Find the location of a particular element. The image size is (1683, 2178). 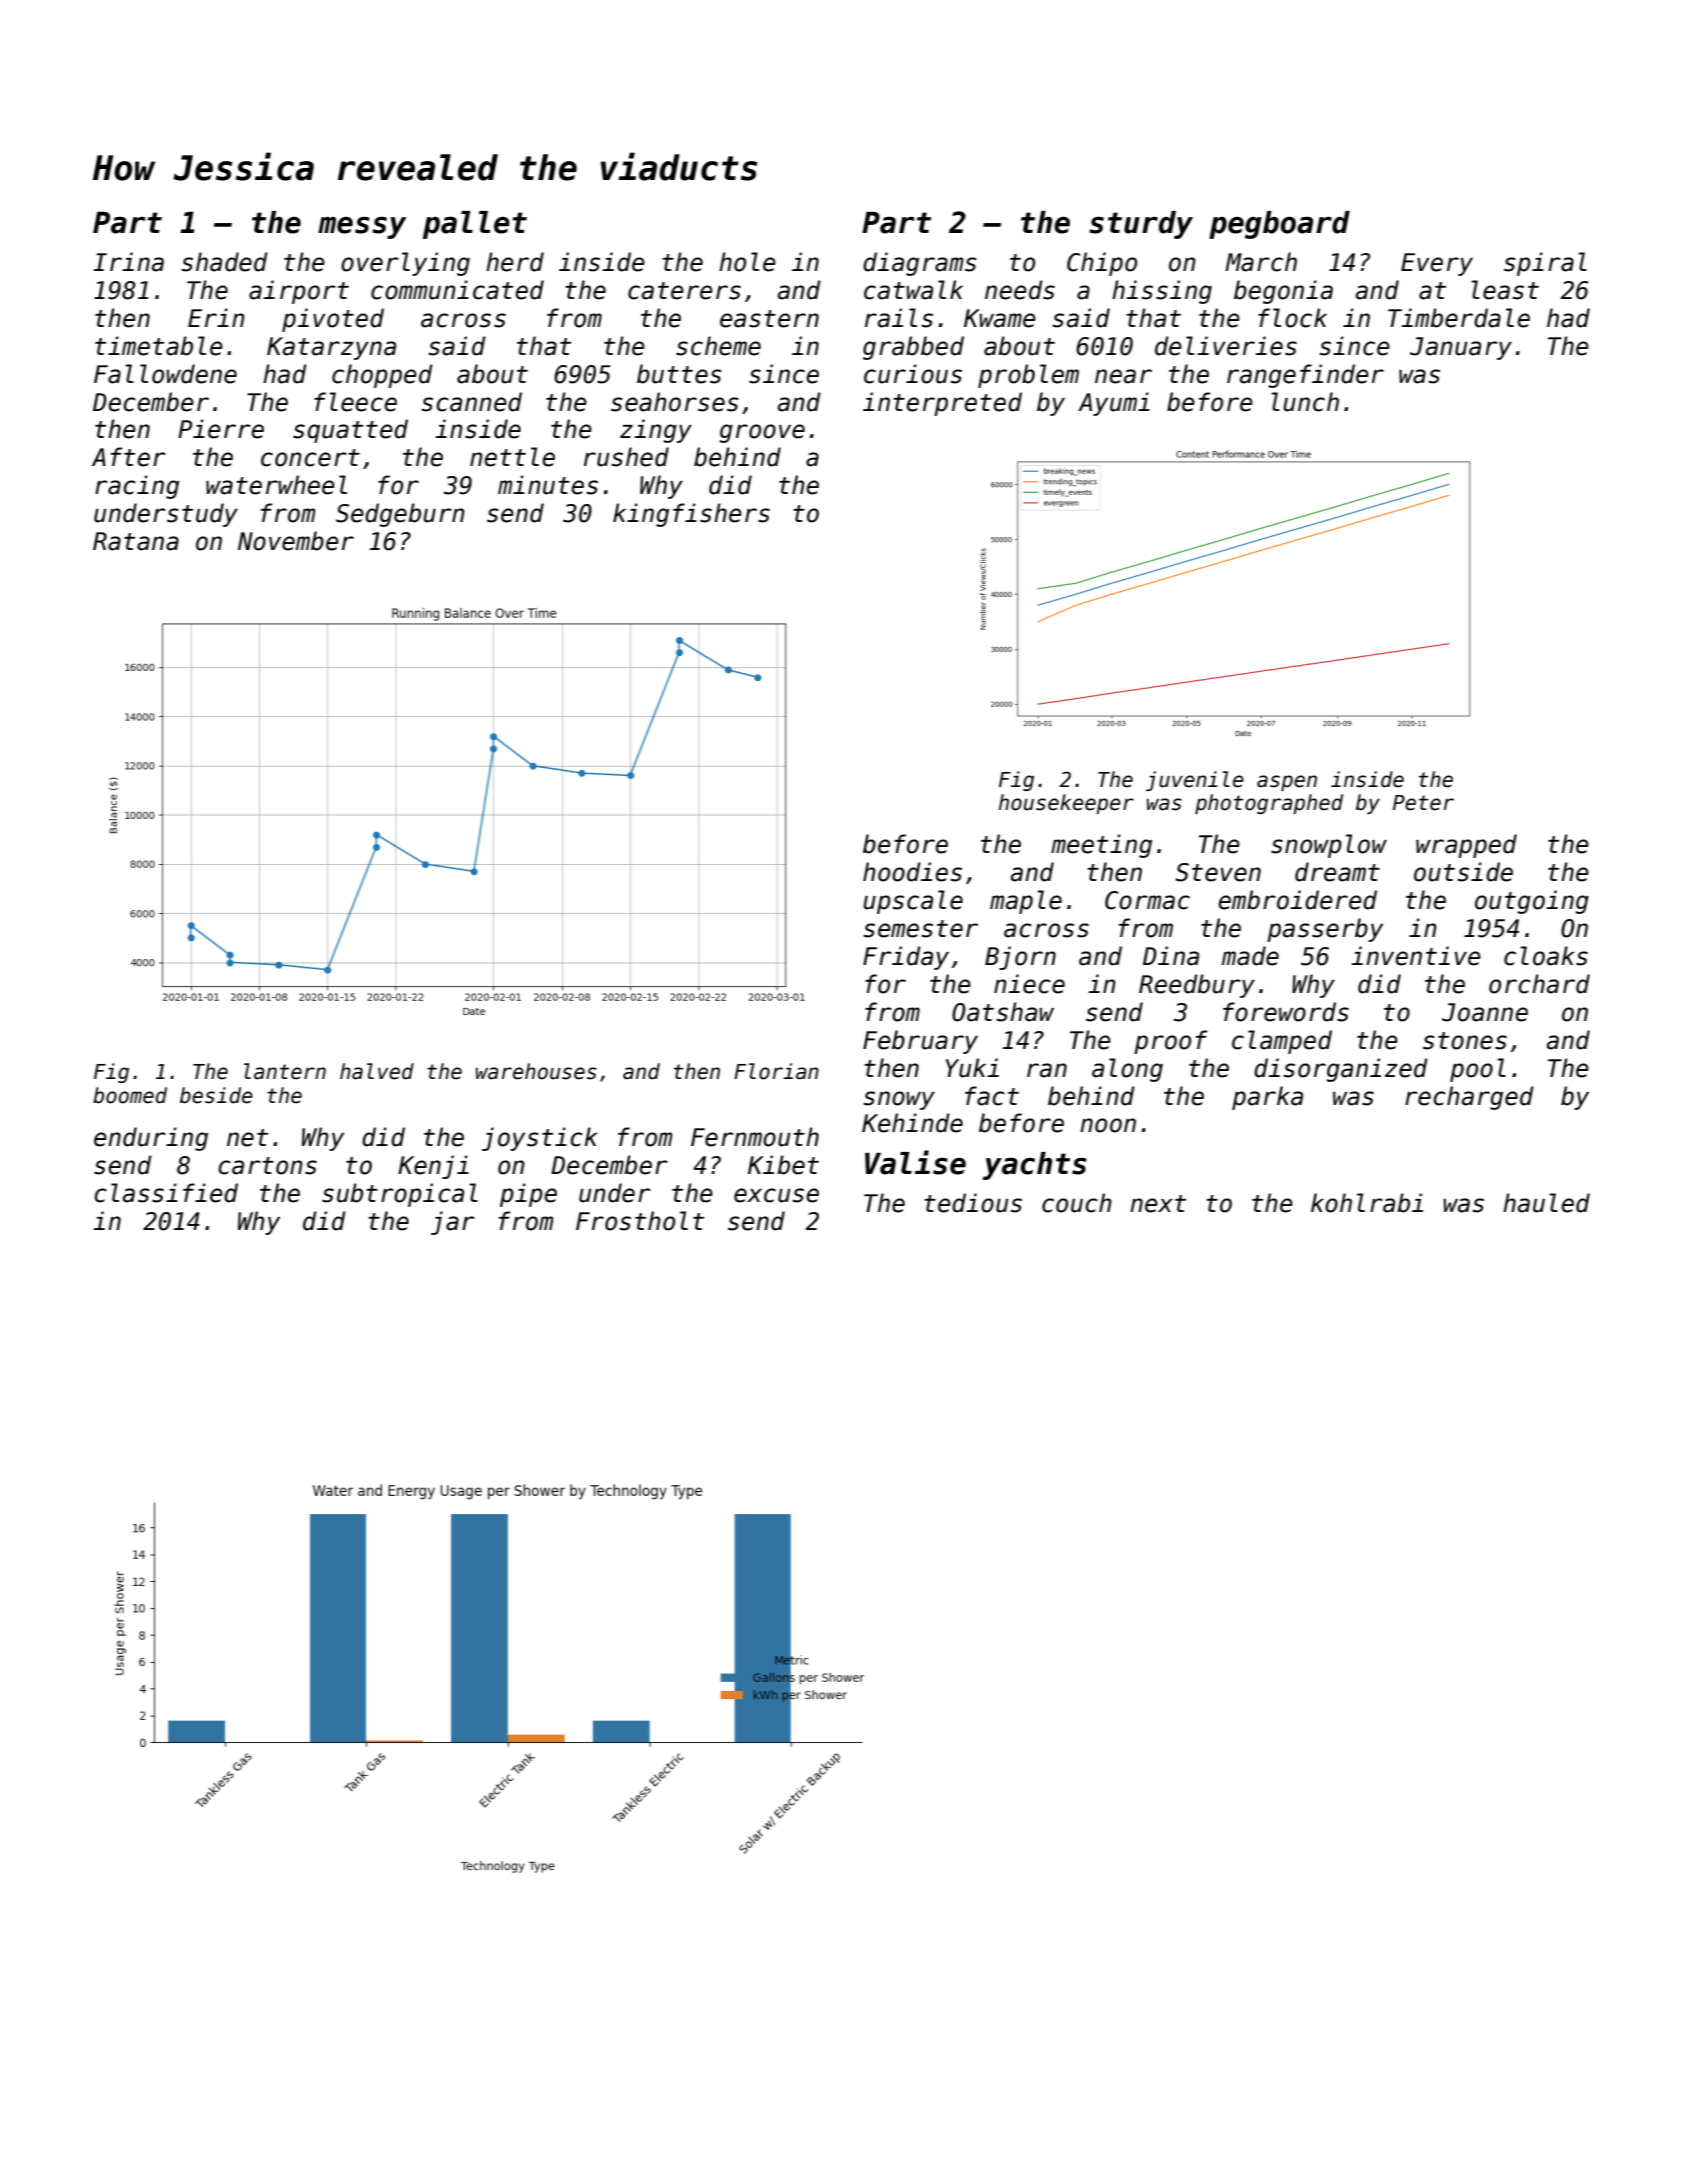

Florian is located at coordinates (776, 1071).
